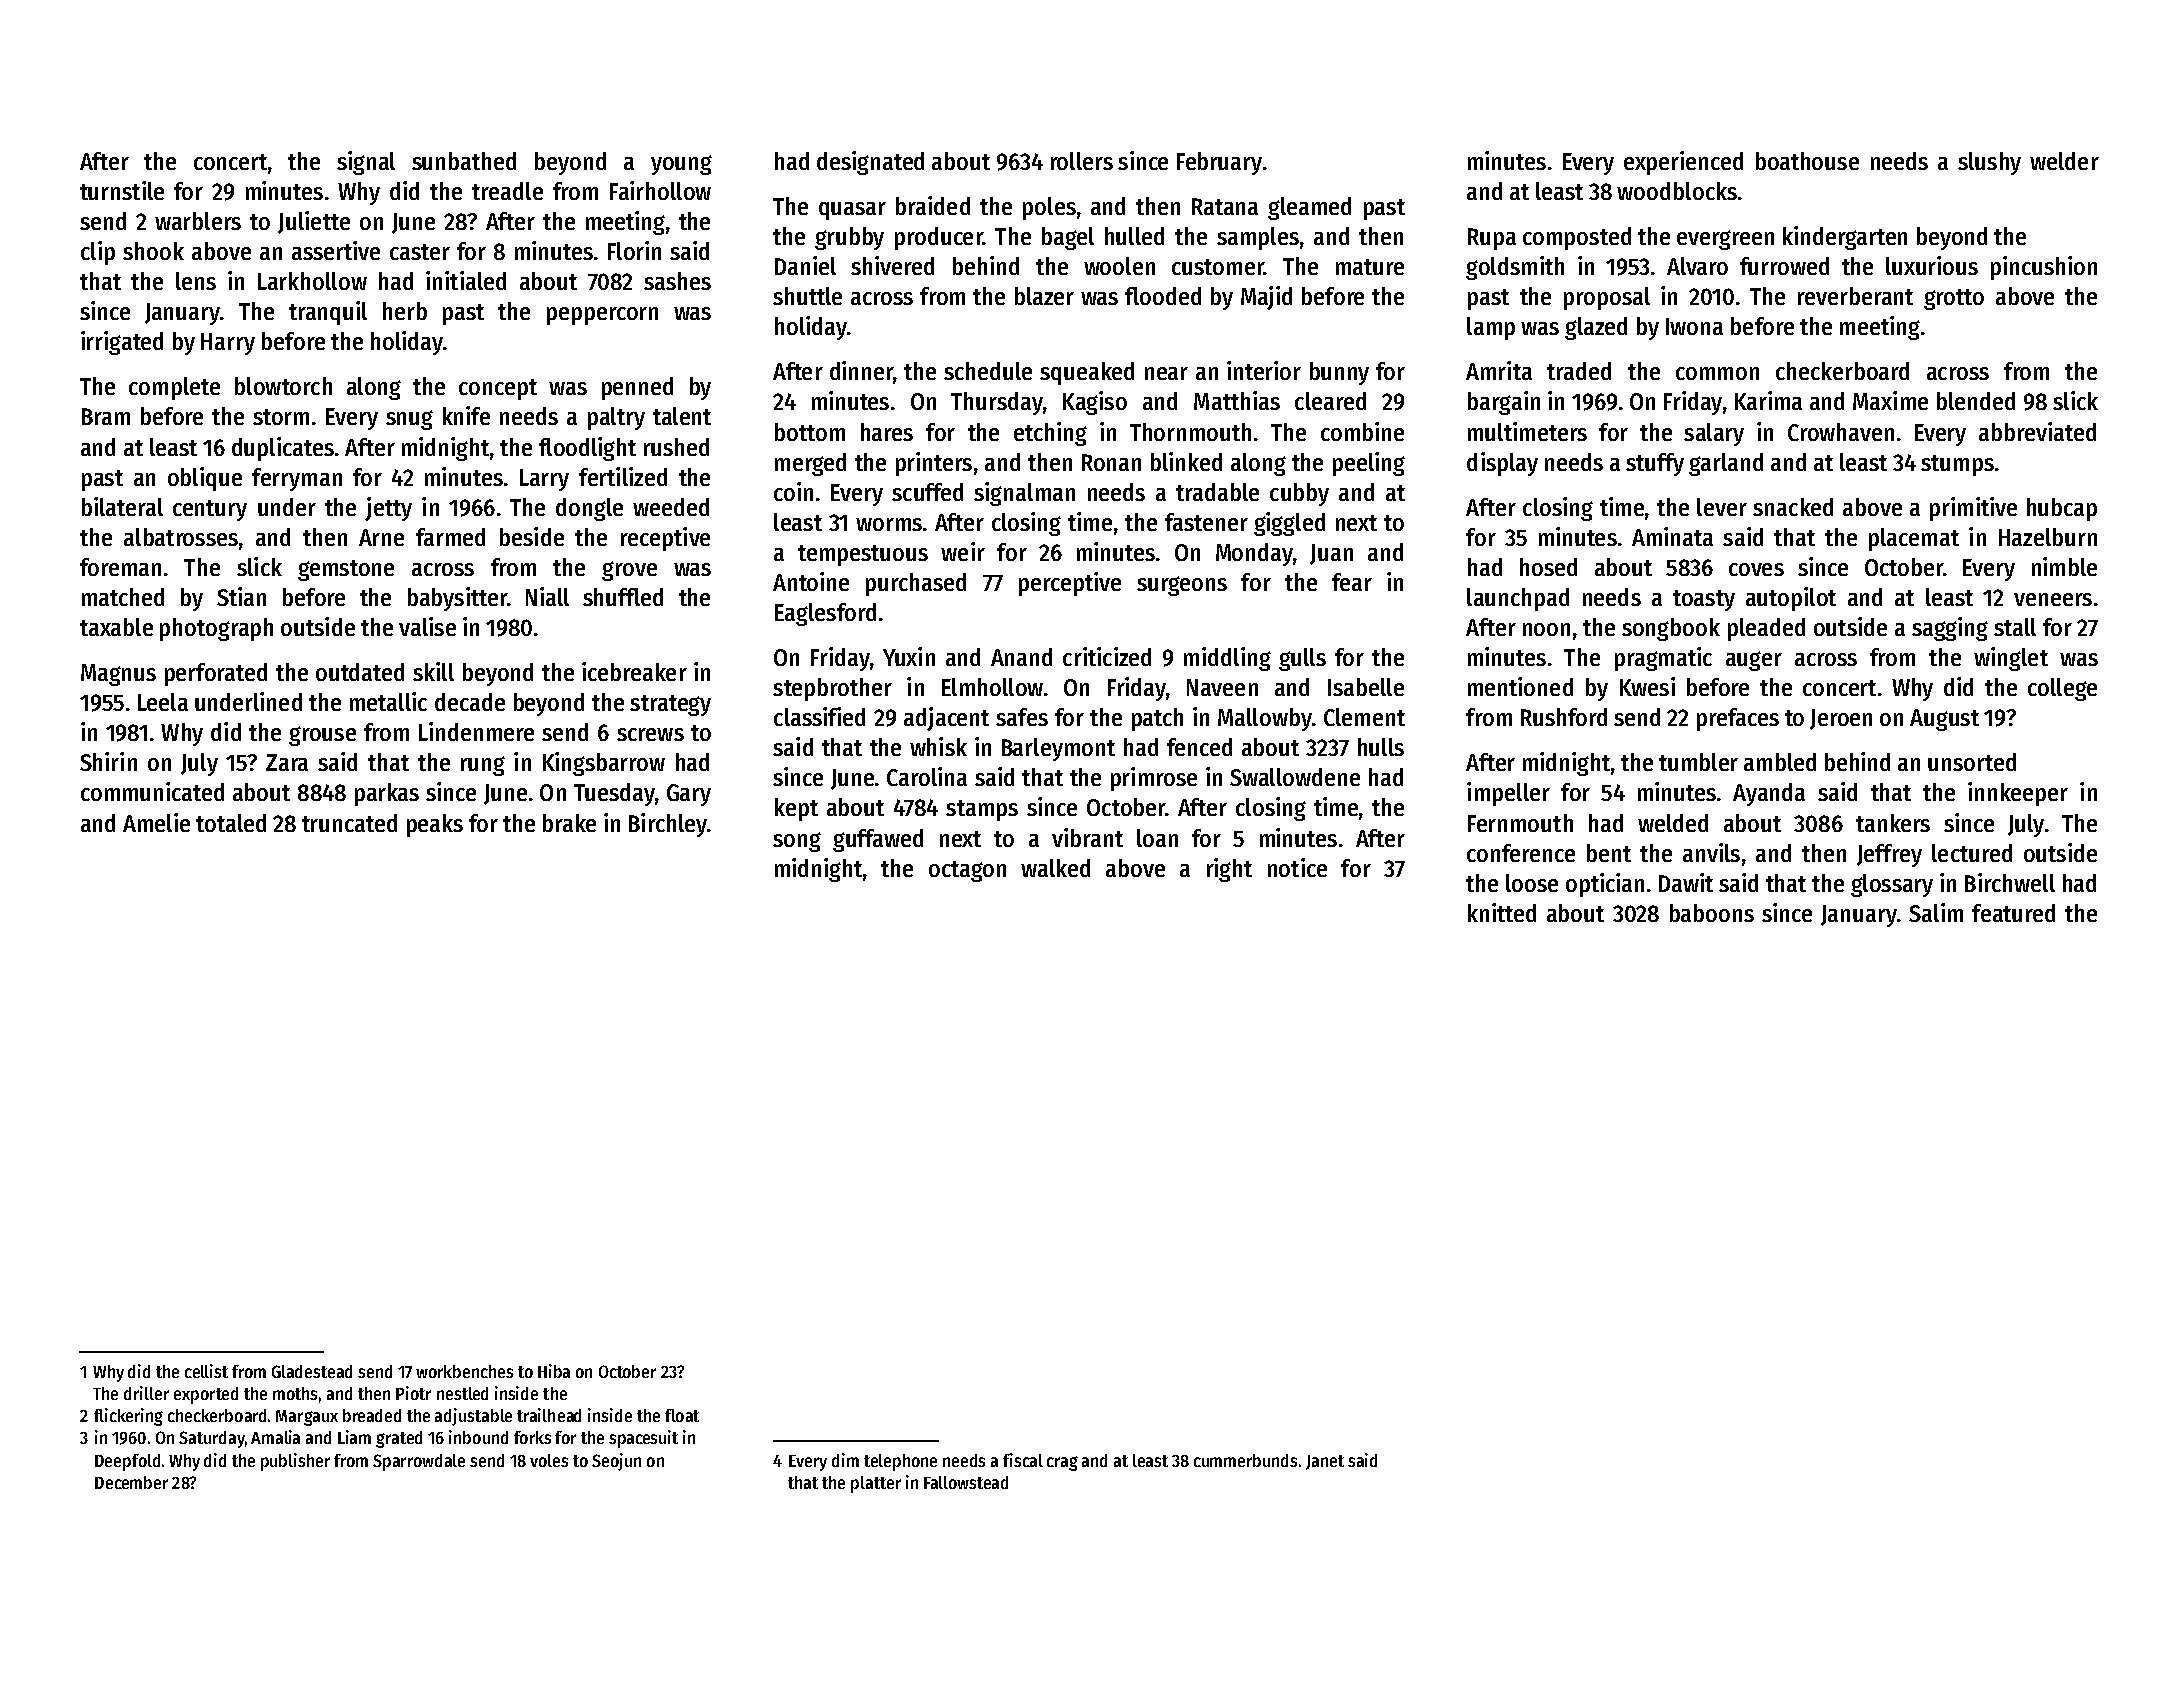 The height and width of the page is (1683, 2178). What do you see at coordinates (933, 205) in the page?
I see `braided` at bounding box center [933, 205].
